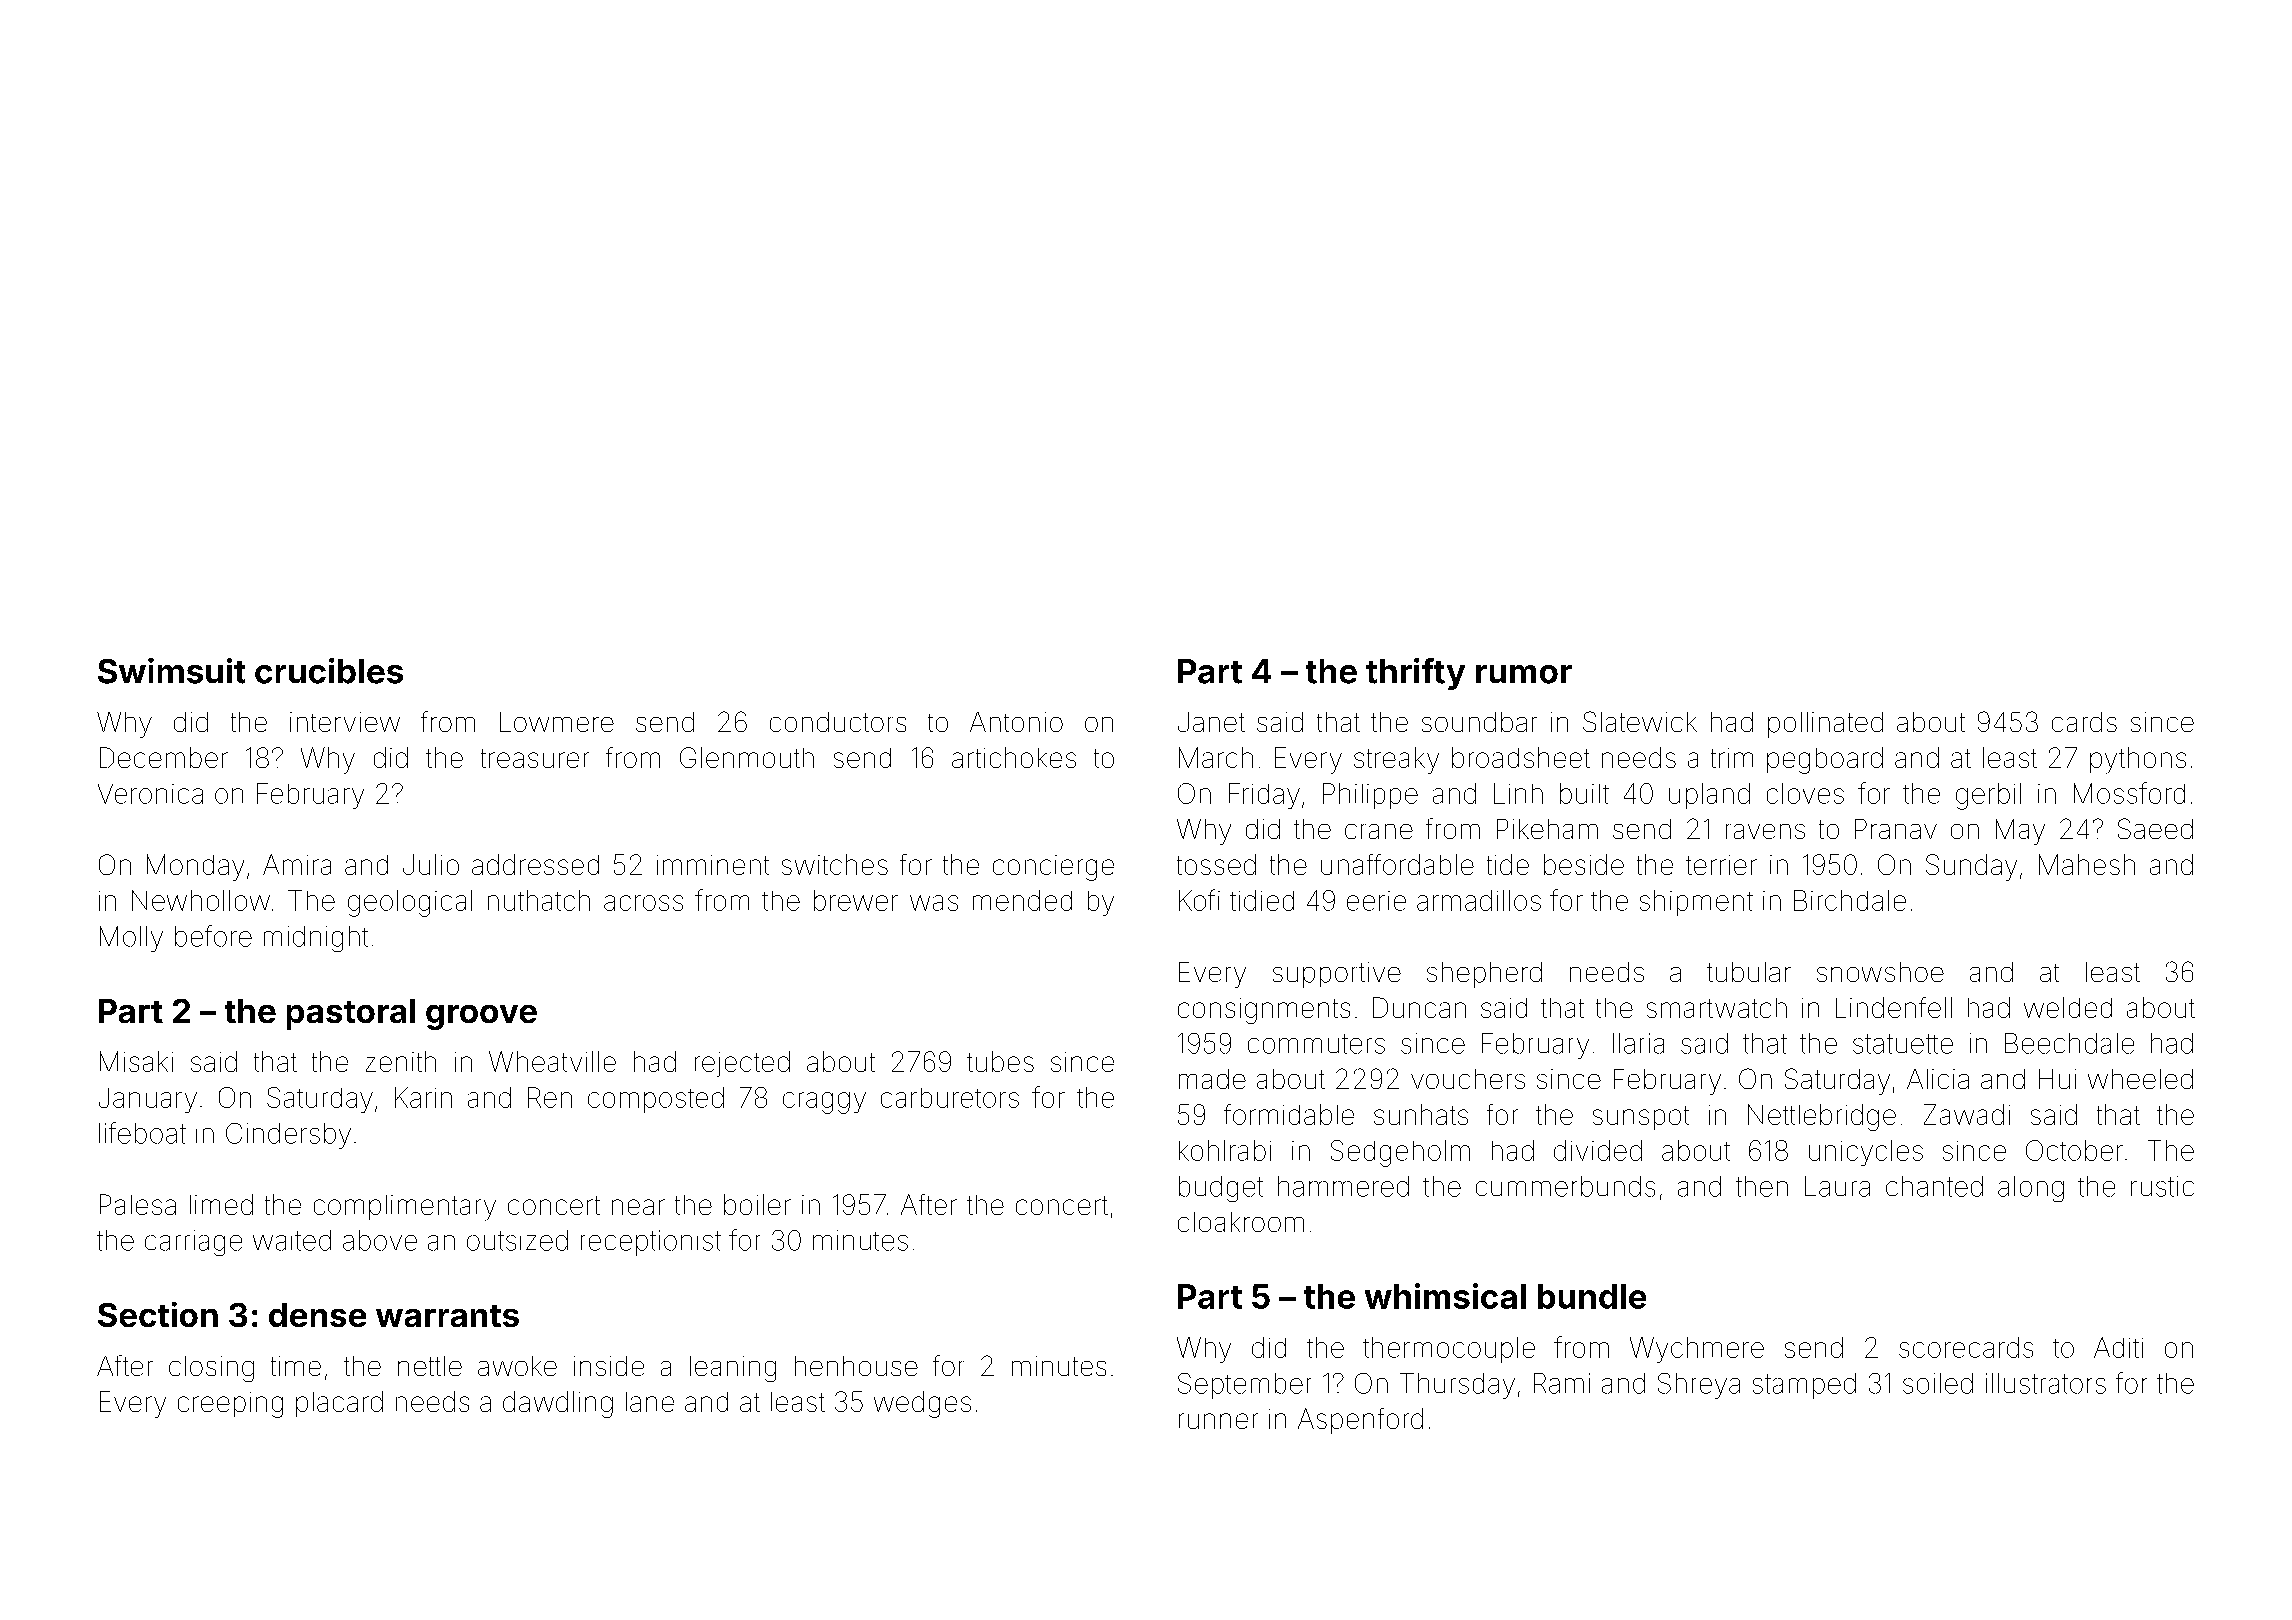 Image resolution: width=2292 pixels, height=1620 pixels. Describe the element at coordinates (1638, 1043) in the document. I see `Ilaria` at that location.
